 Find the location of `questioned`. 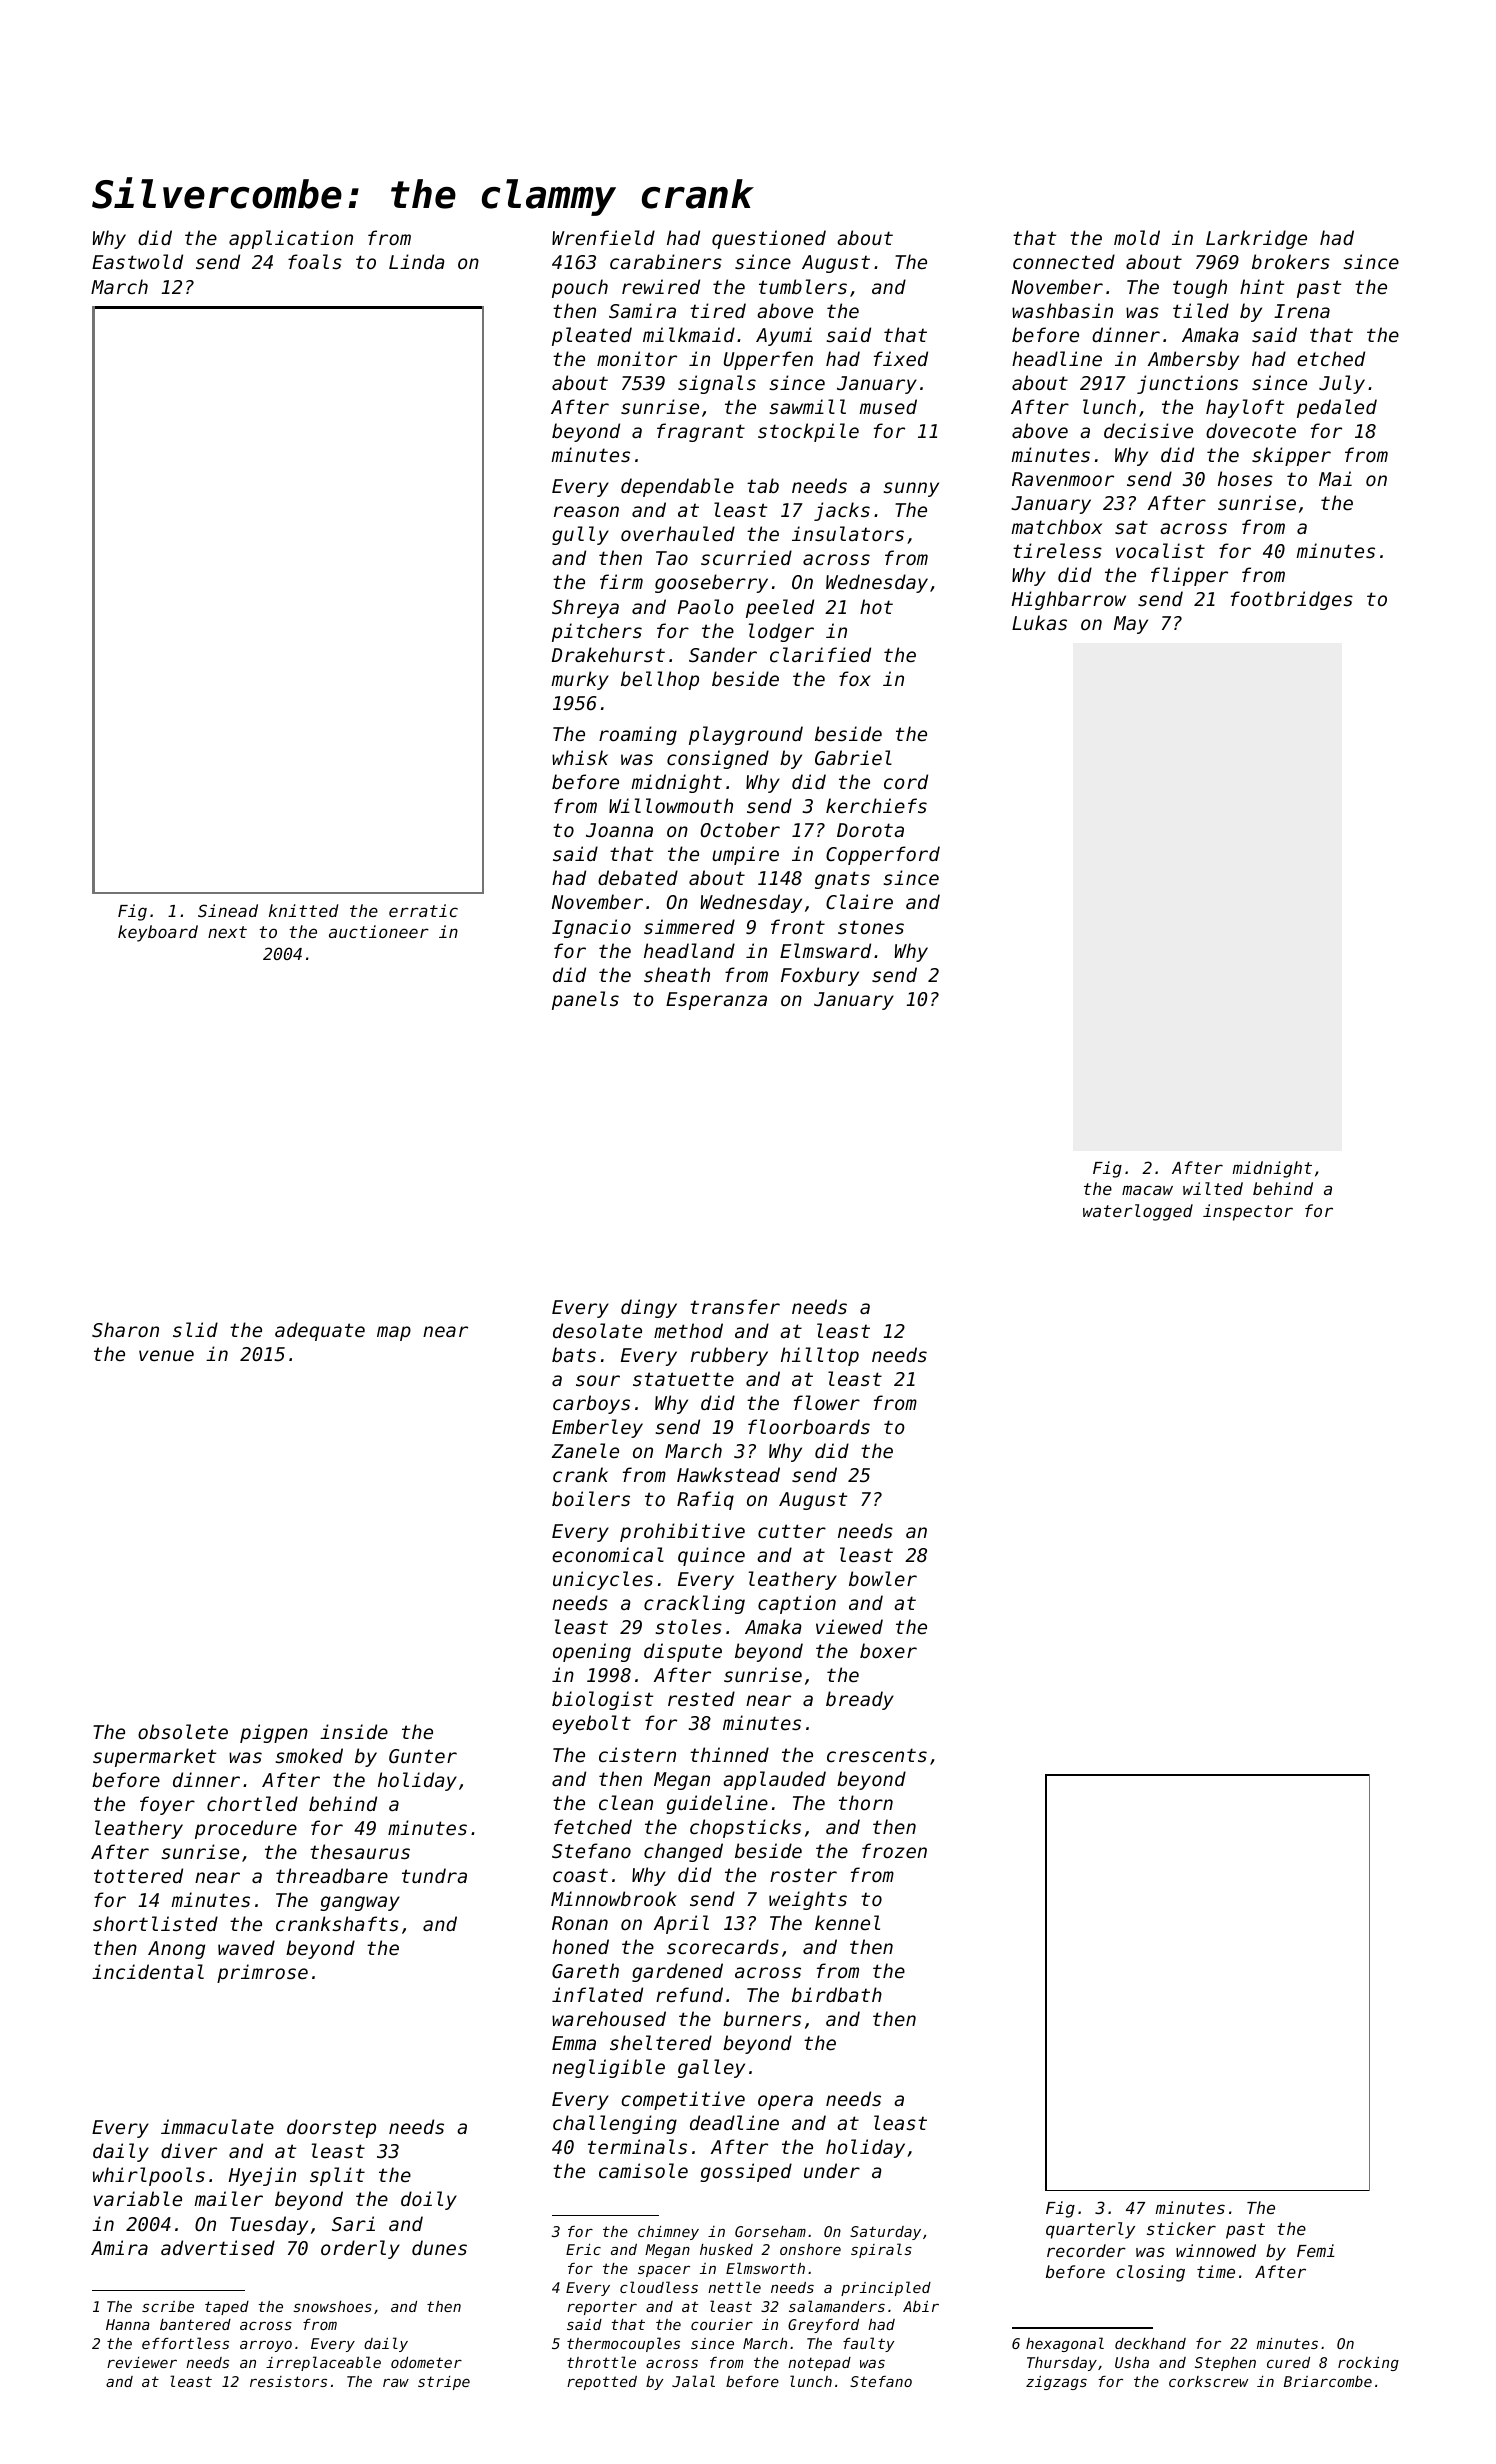

questioned is located at coordinates (769, 239).
